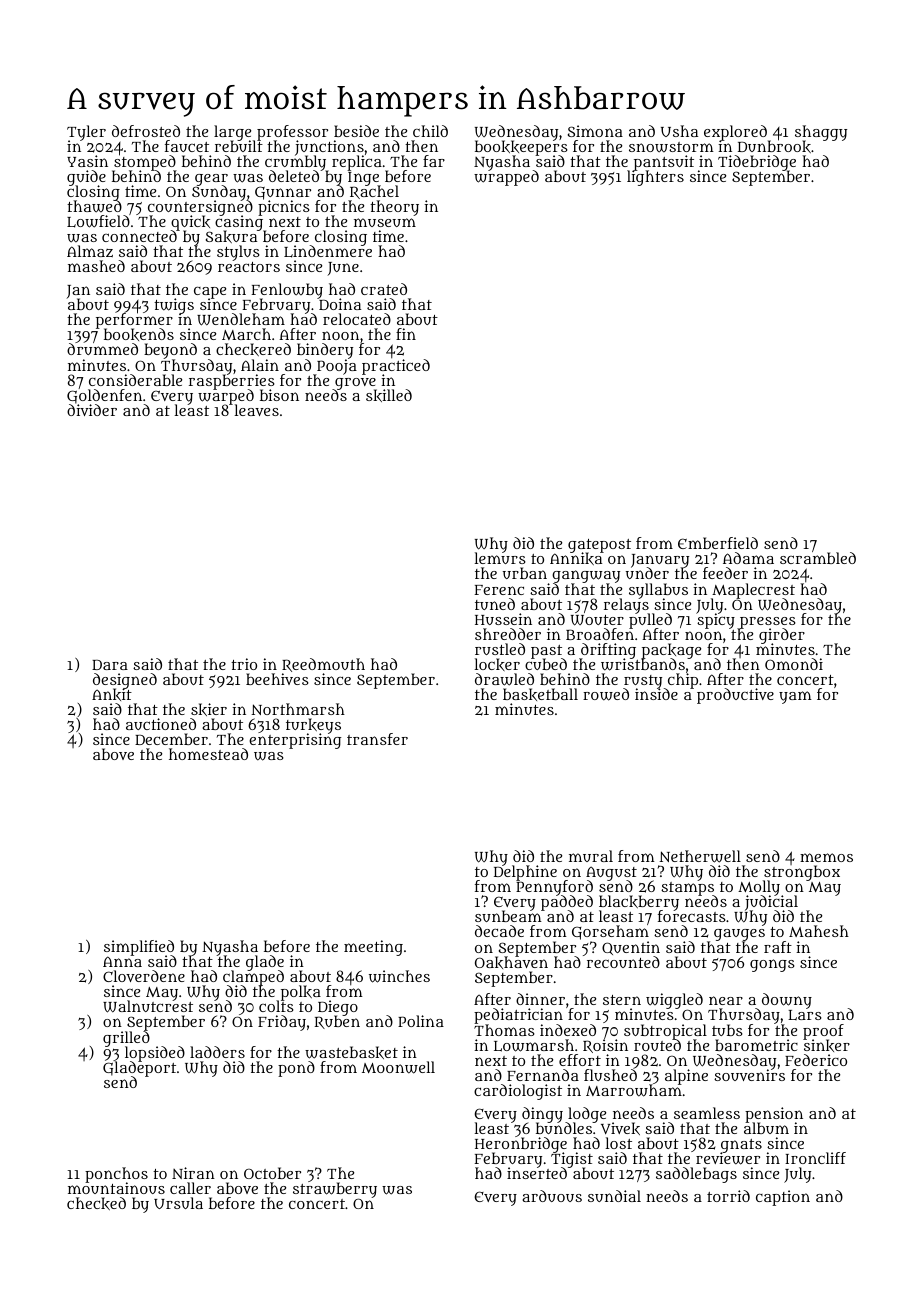 This page has height=1308, width=924. Describe the element at coordinates (696, 1175) in the page. I see `saddlebags` at that location.
